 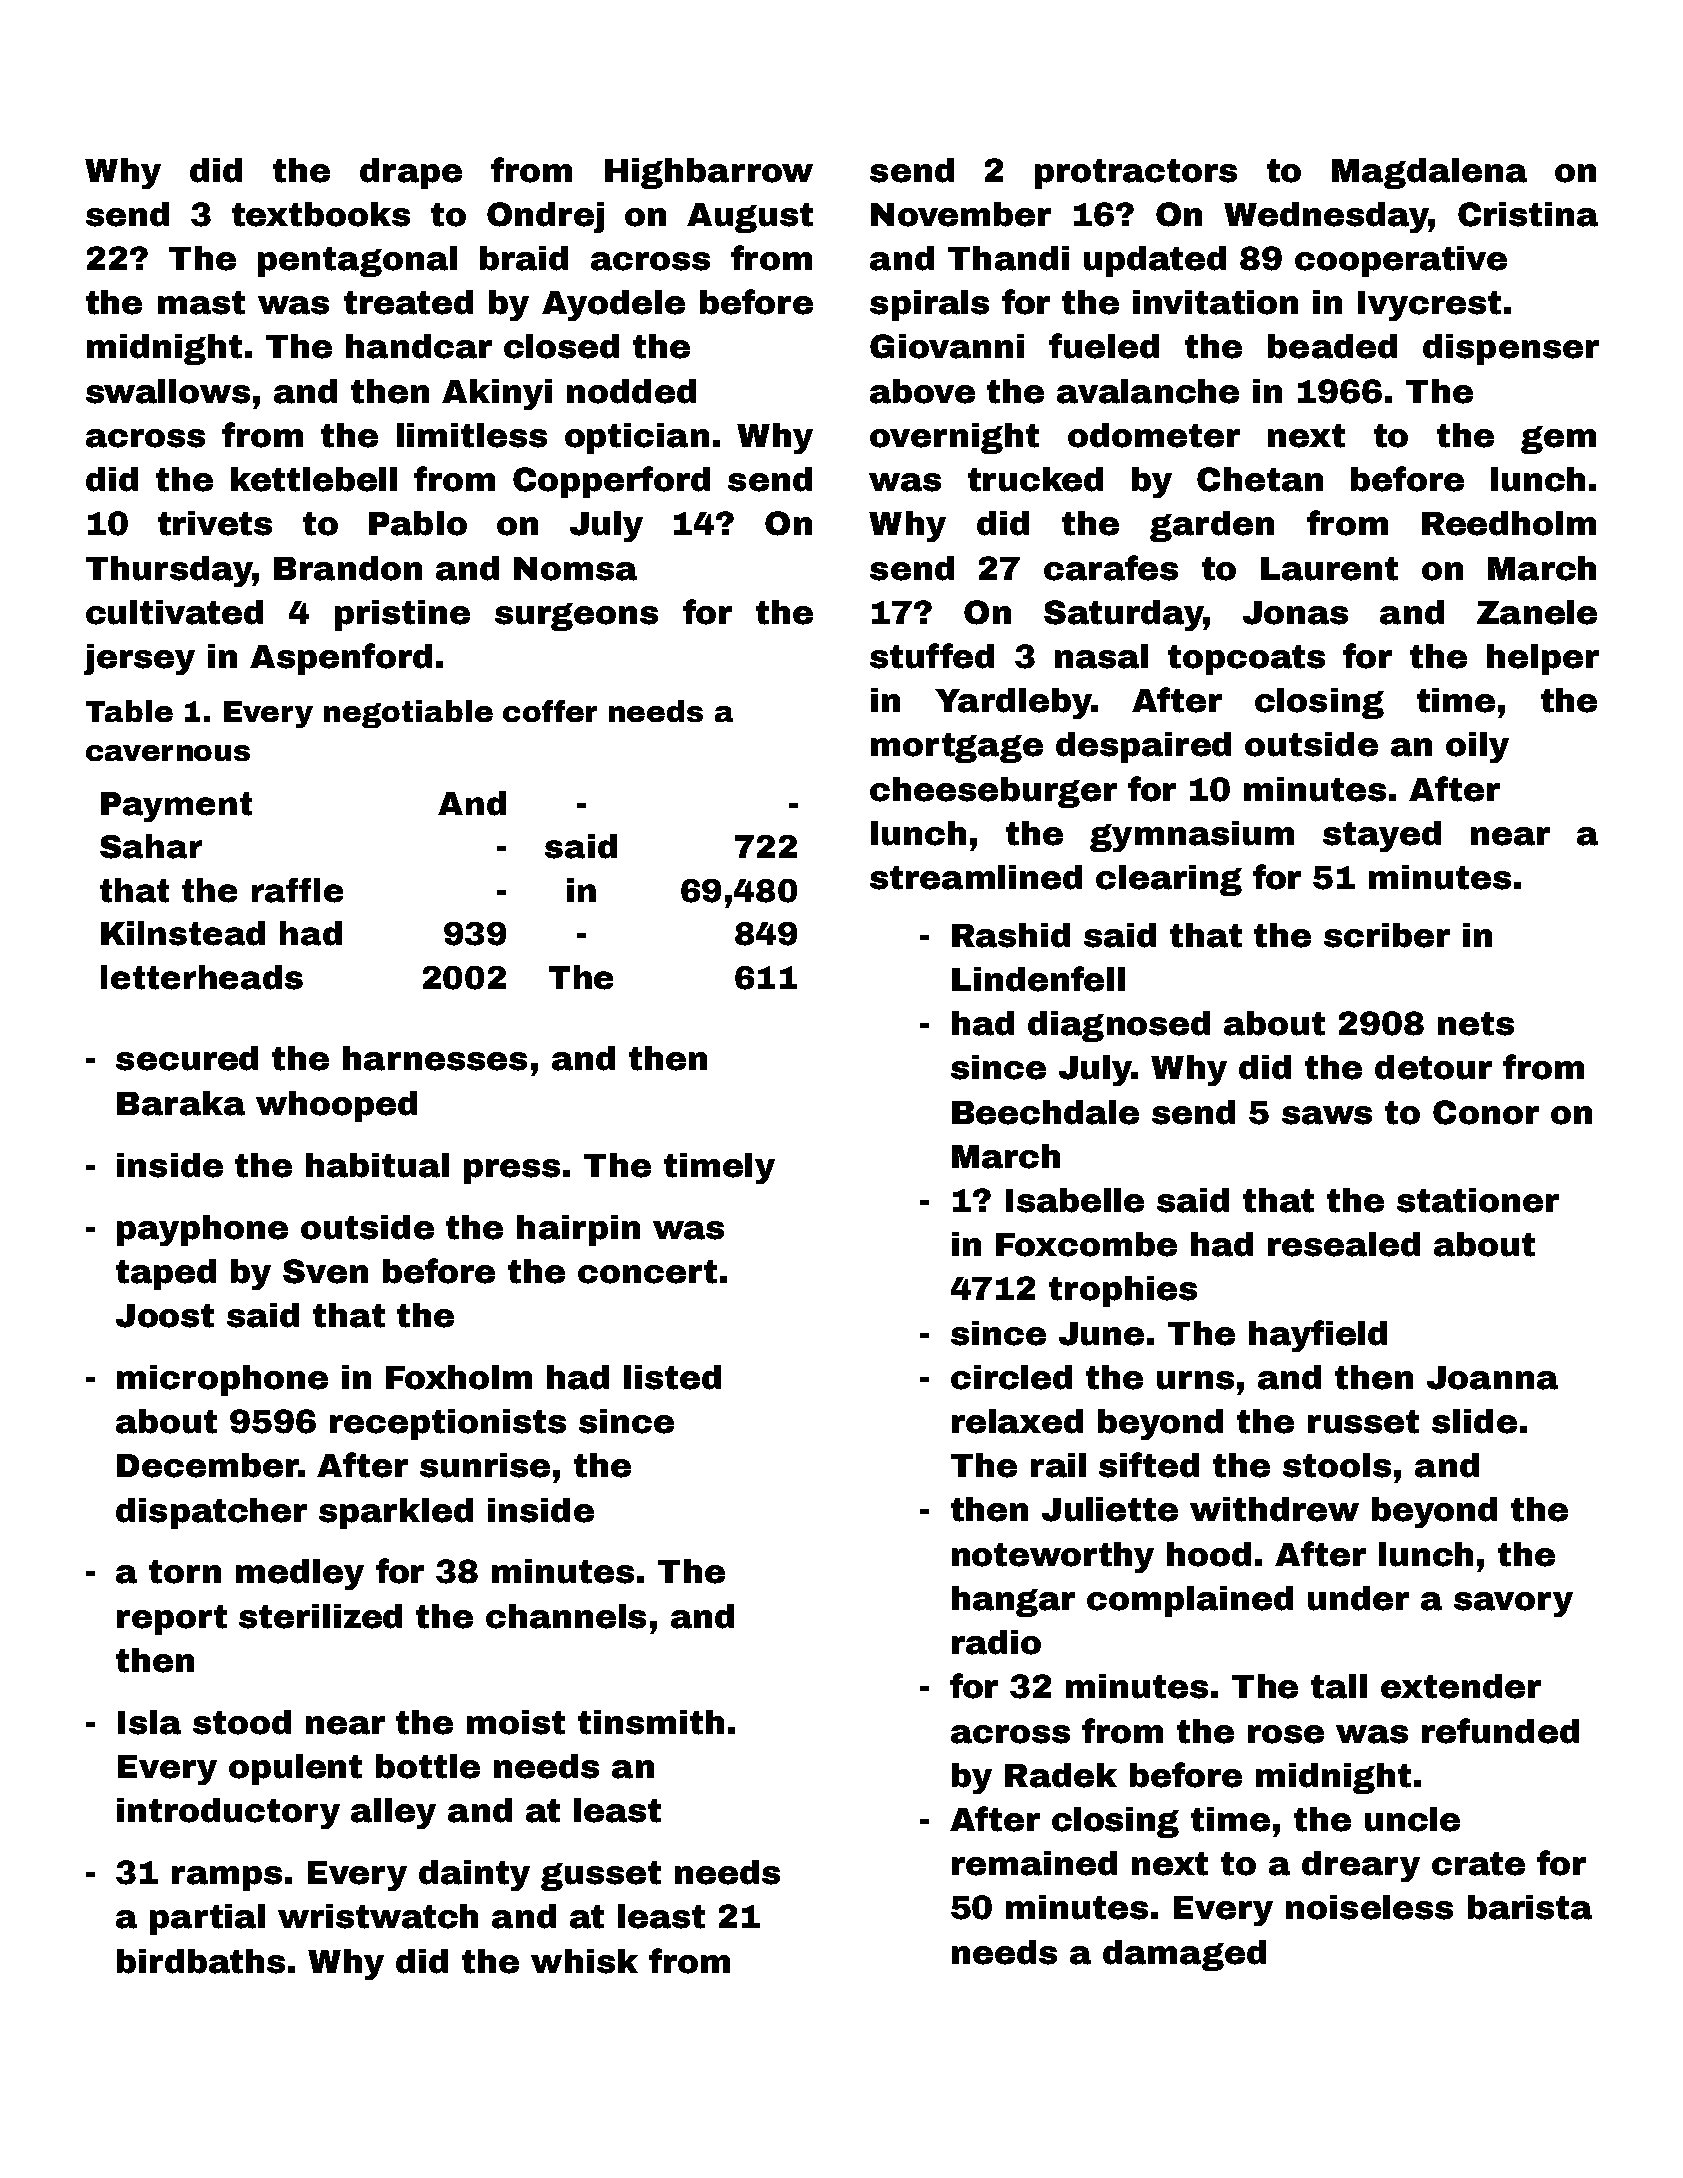 I want to click on barista, so click(x=1530, y=1907).
